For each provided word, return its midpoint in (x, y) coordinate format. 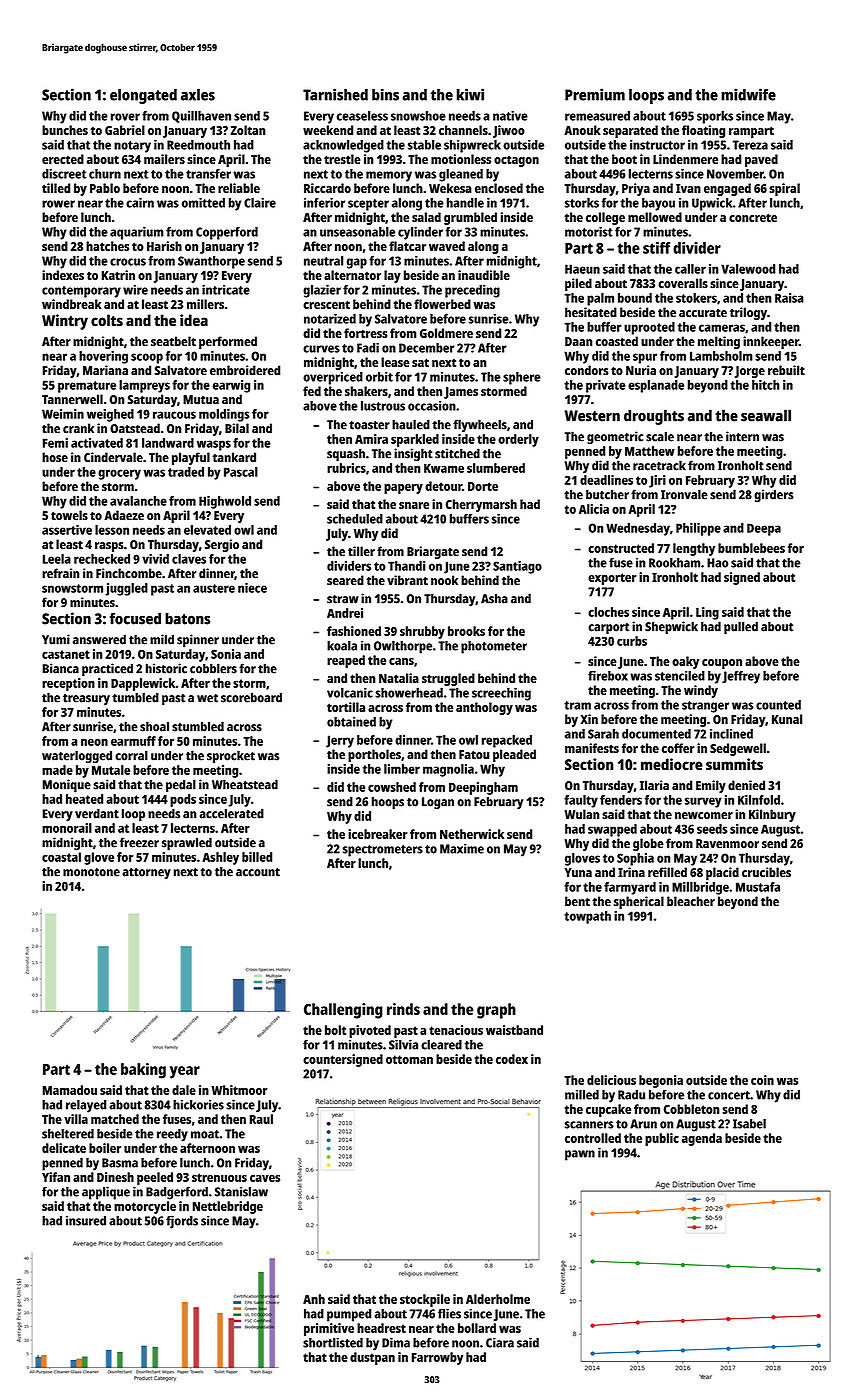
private (606, 386)
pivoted (370, 1031)
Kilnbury (772, 815)
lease (395, 362)
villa (76, 1119)
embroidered (245, 370)
